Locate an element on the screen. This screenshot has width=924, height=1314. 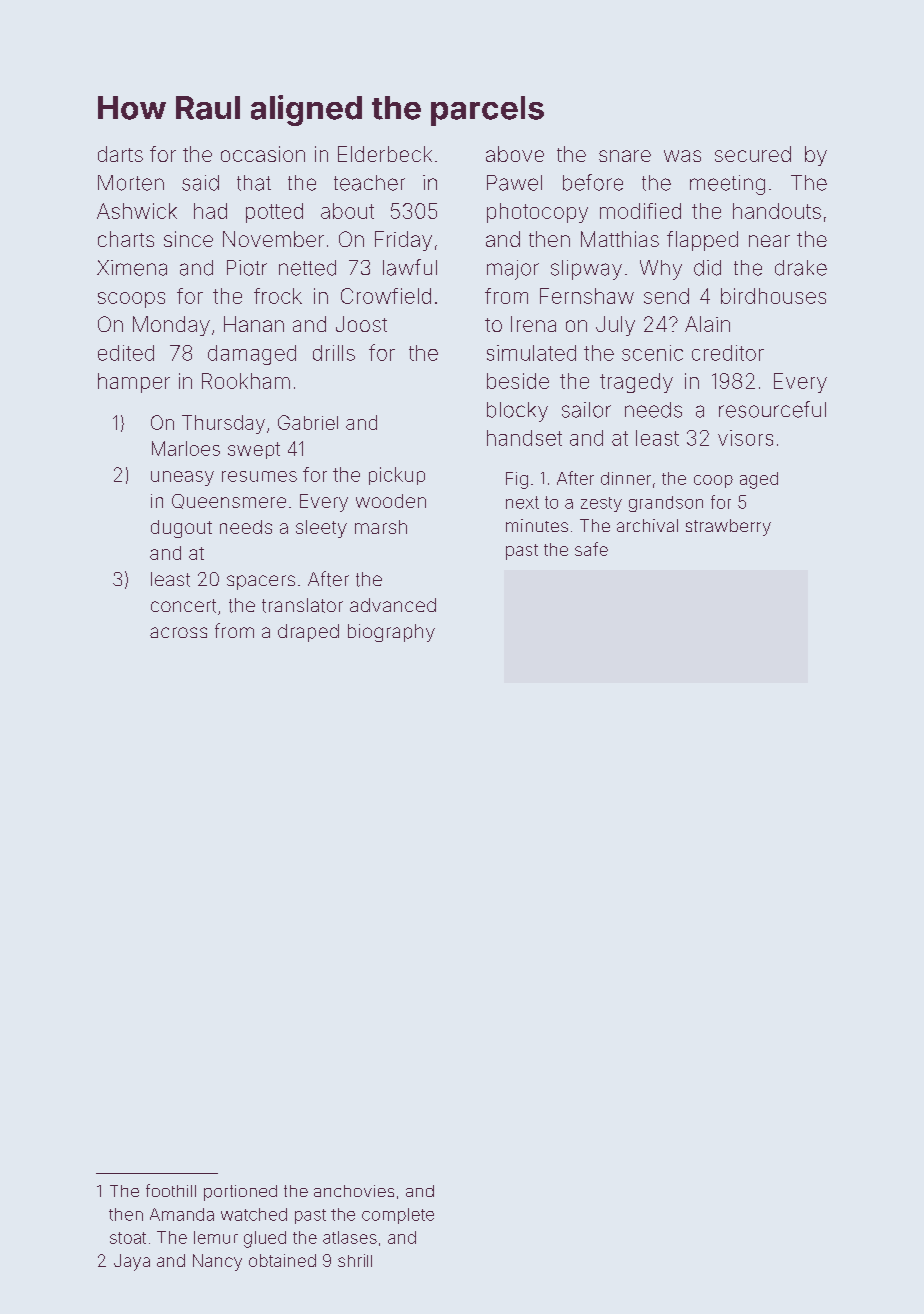
dinner is located at coordinates (626, 478).
